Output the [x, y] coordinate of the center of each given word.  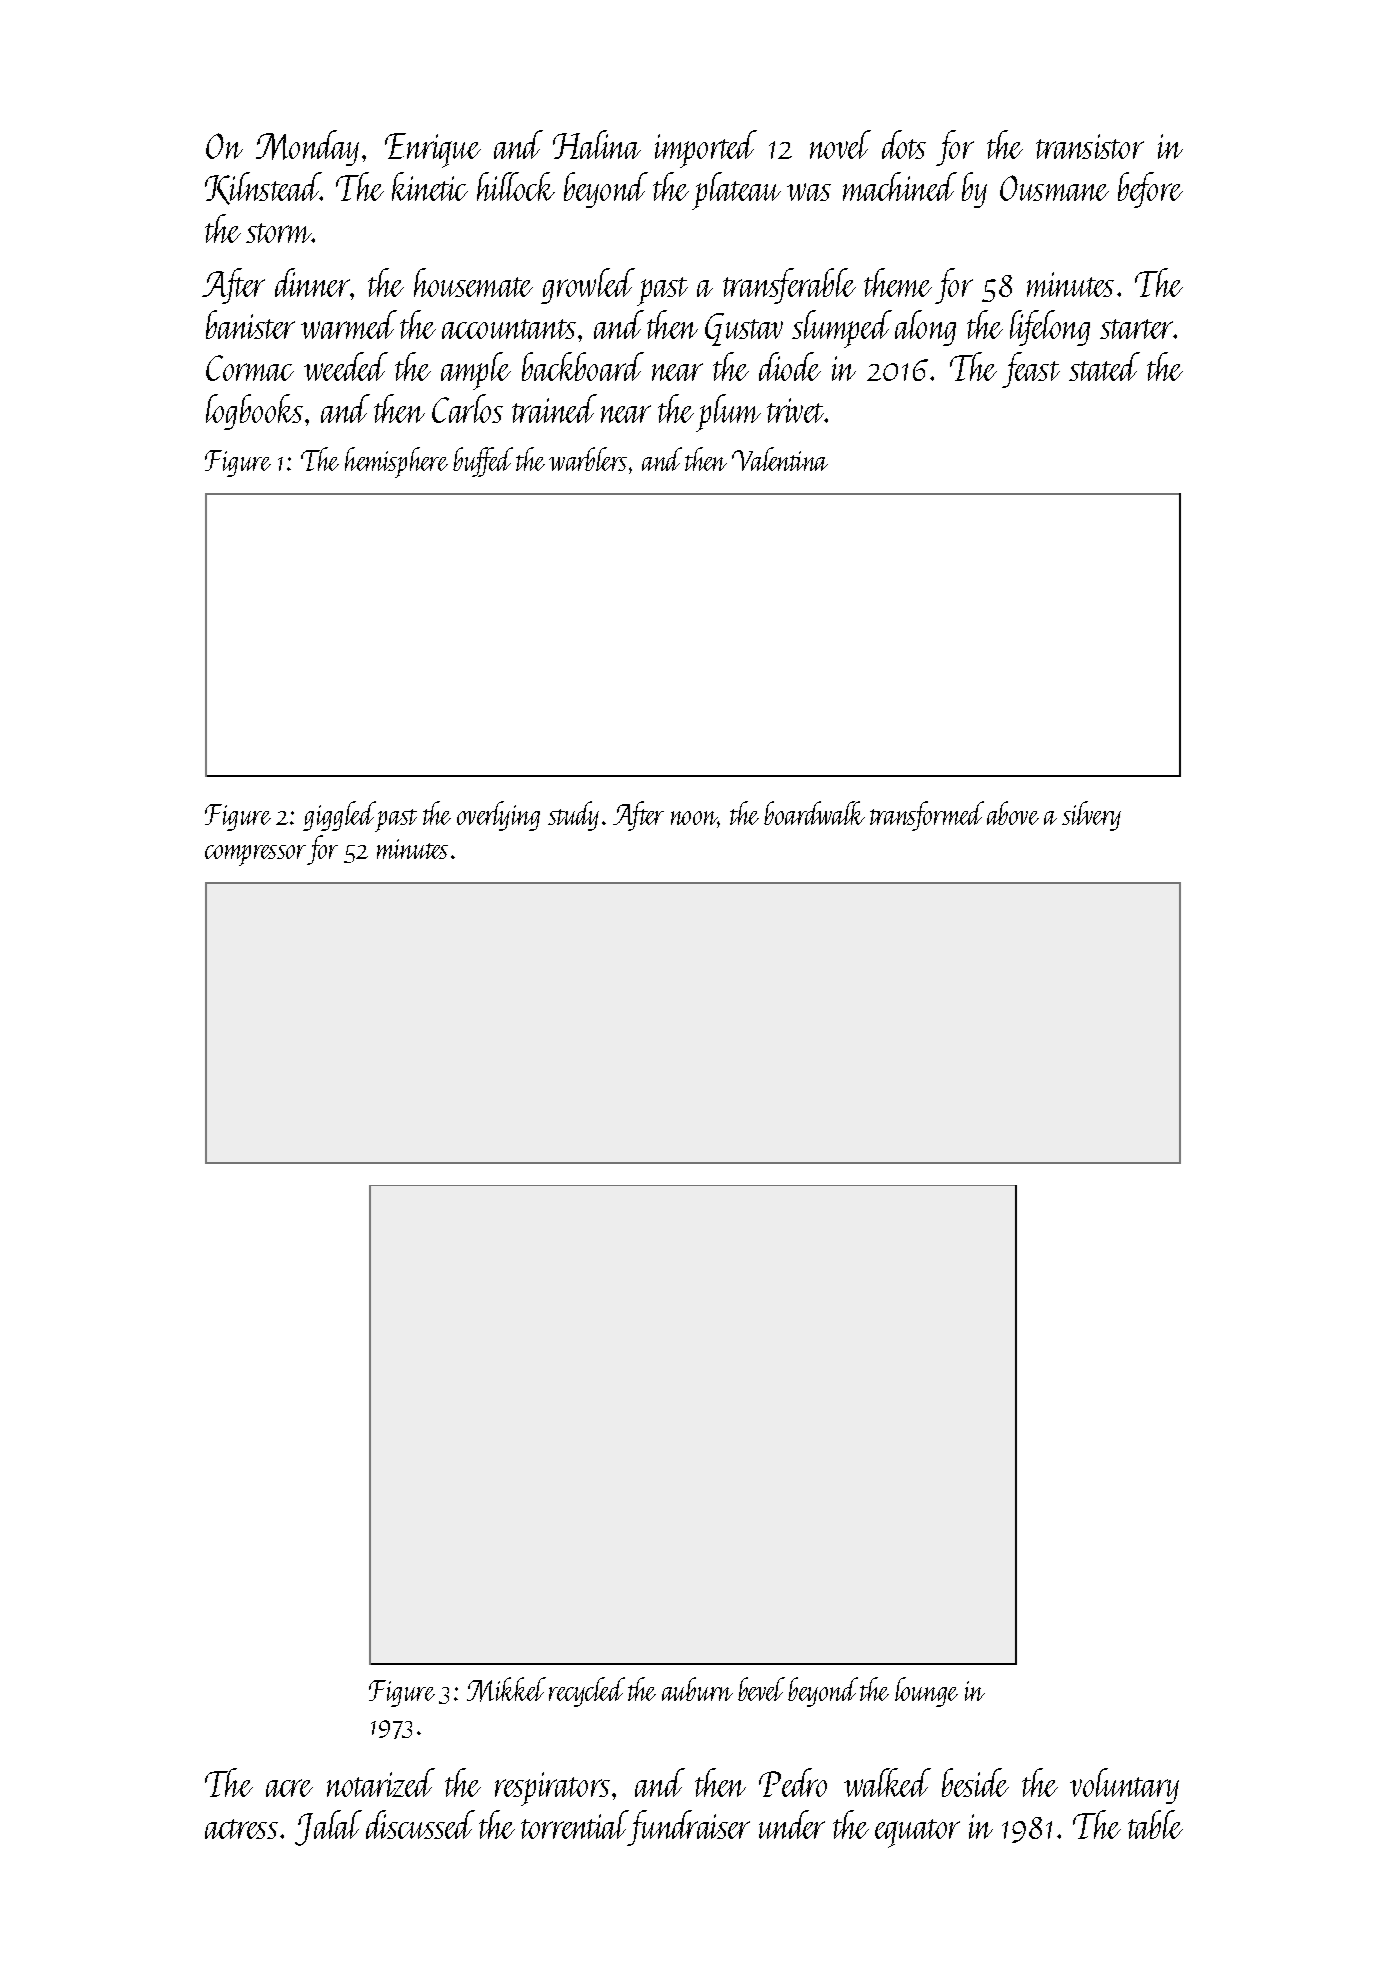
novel [840, 144]
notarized [381, 1782]
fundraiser [689, 1828]
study [573, 816]
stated [1104, 366]
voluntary [1124, 1786]
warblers [588, 459]
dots [904, 144]
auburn [697, 1689]
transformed [927, 816]
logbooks [254, 412]
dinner [312, 282]
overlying [498, 816]
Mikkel [506, 1689]
